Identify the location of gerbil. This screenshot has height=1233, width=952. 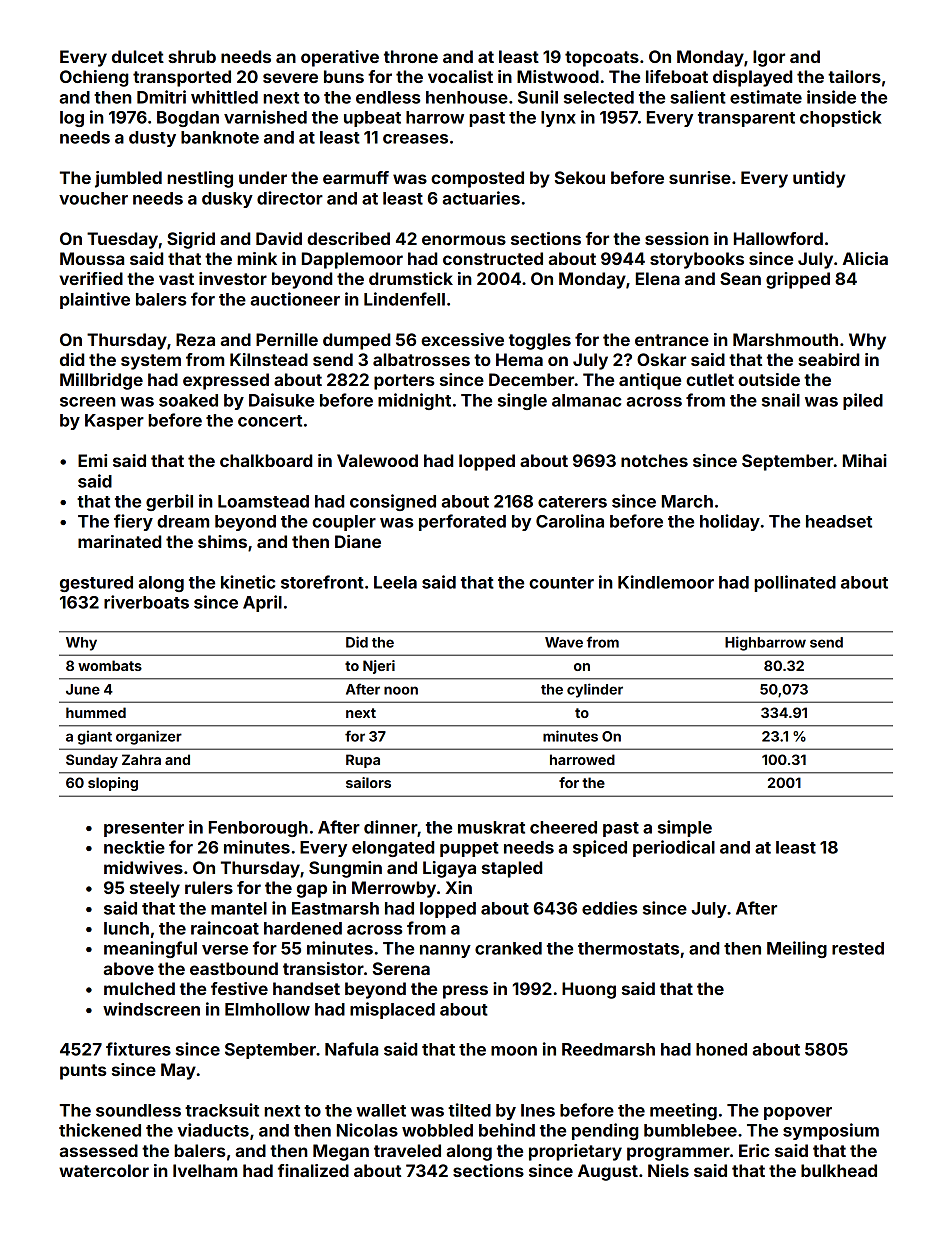
(169, 502).
